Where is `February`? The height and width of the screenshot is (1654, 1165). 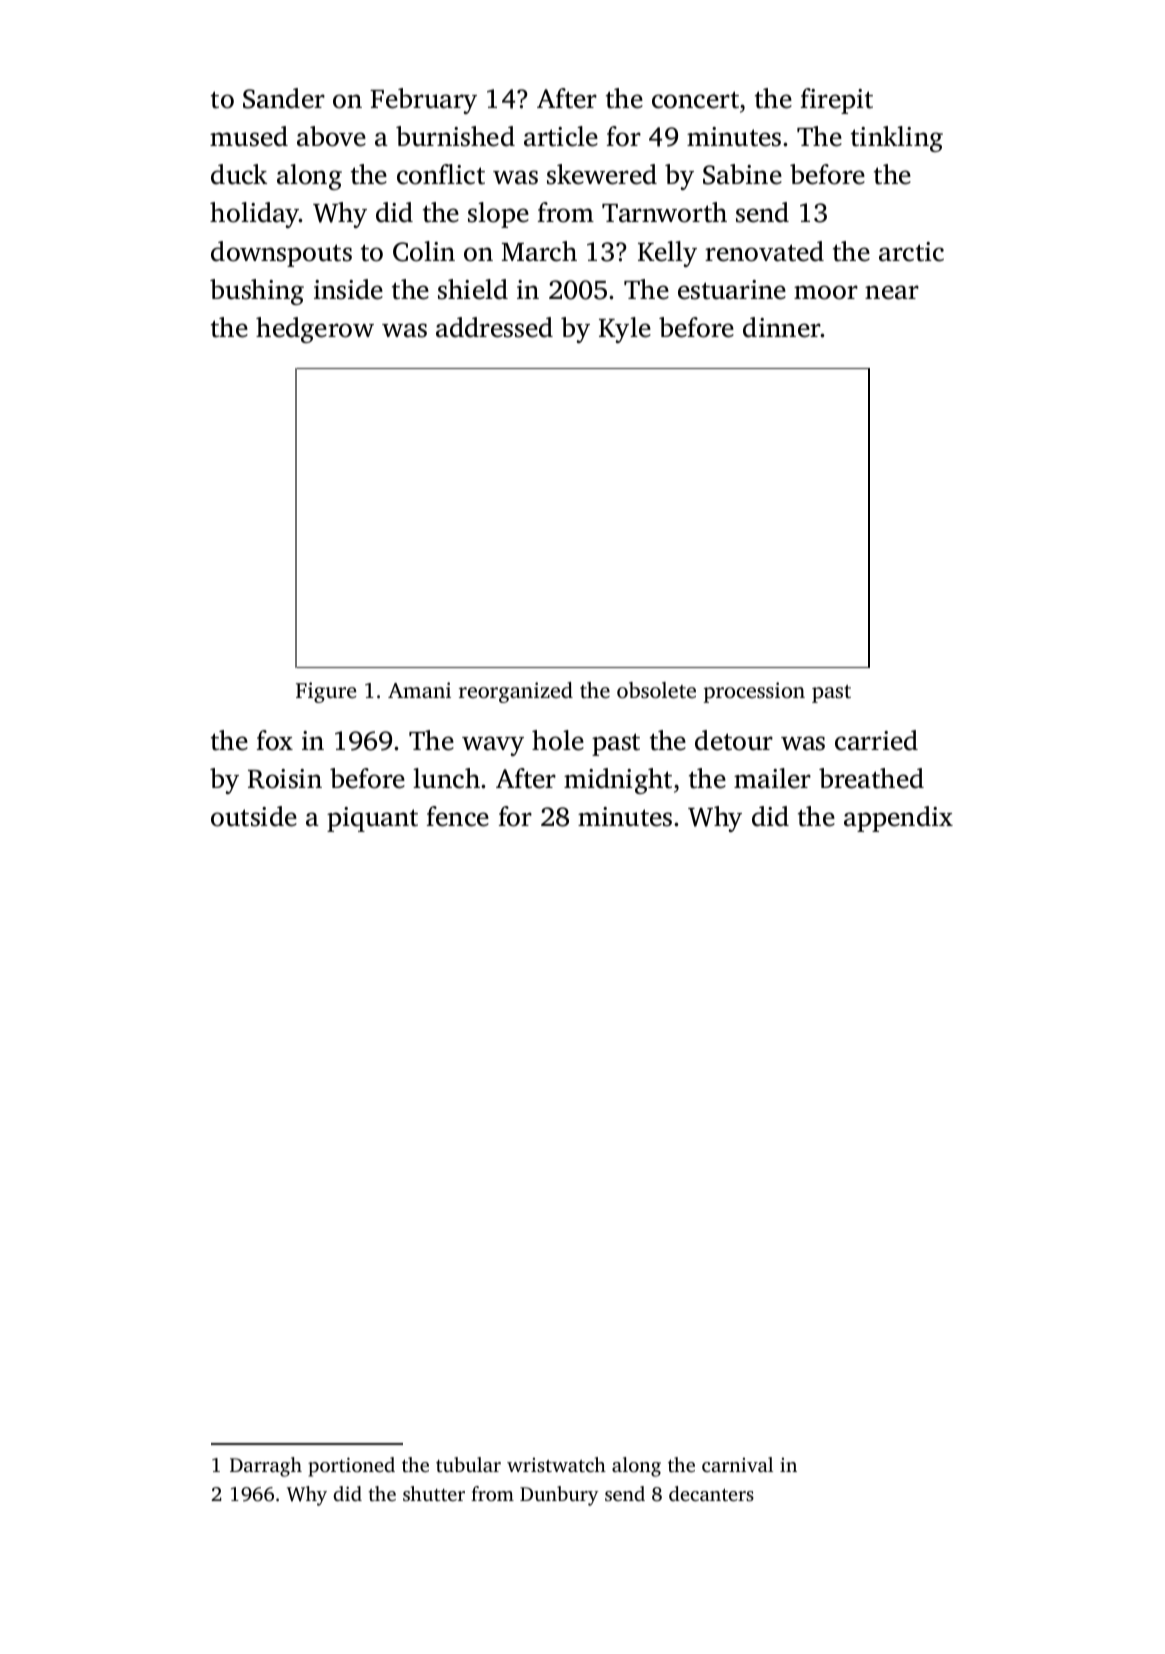
February is located at coordinates (423, 101).
